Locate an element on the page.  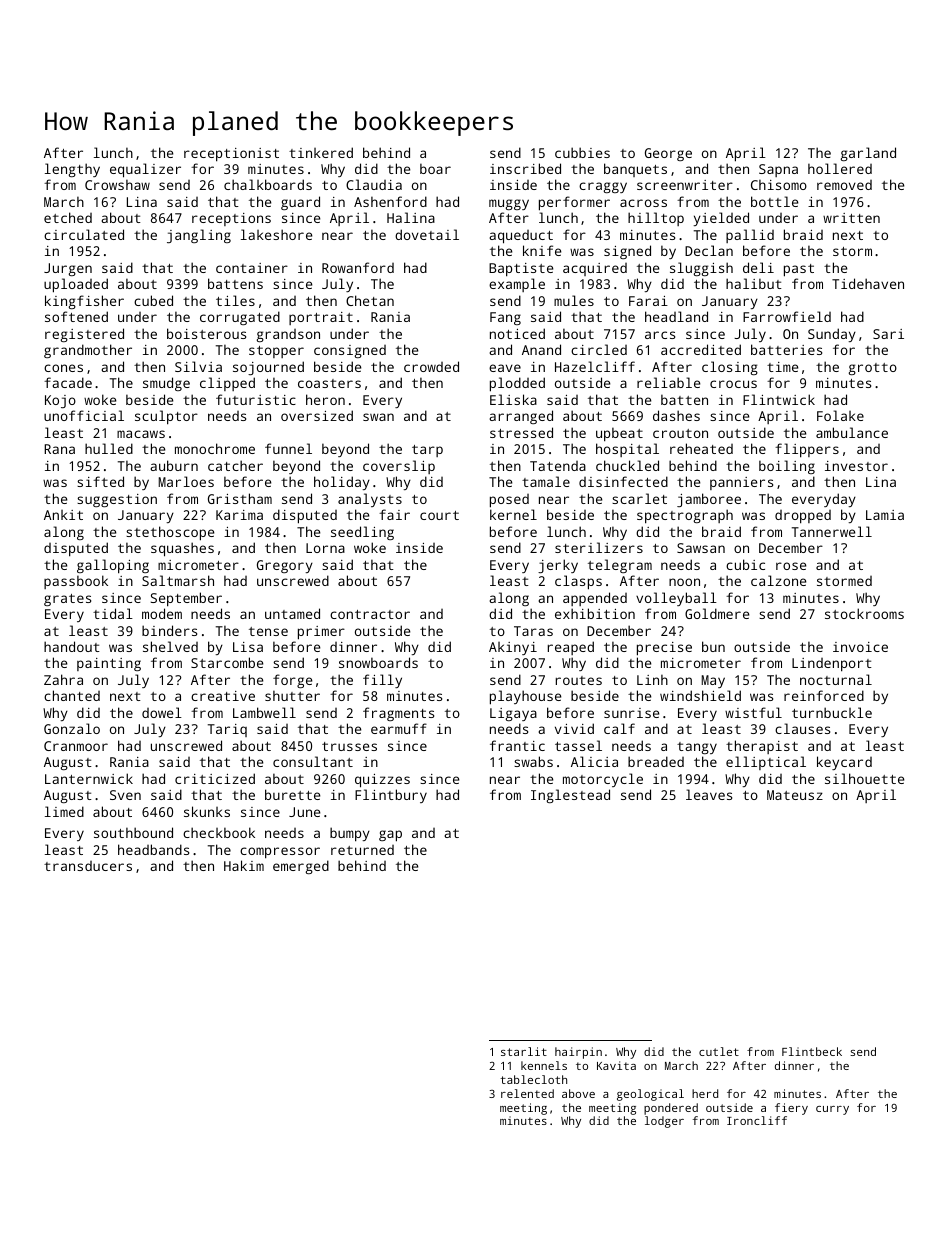
relented is located at coordinates (527, 1093).
